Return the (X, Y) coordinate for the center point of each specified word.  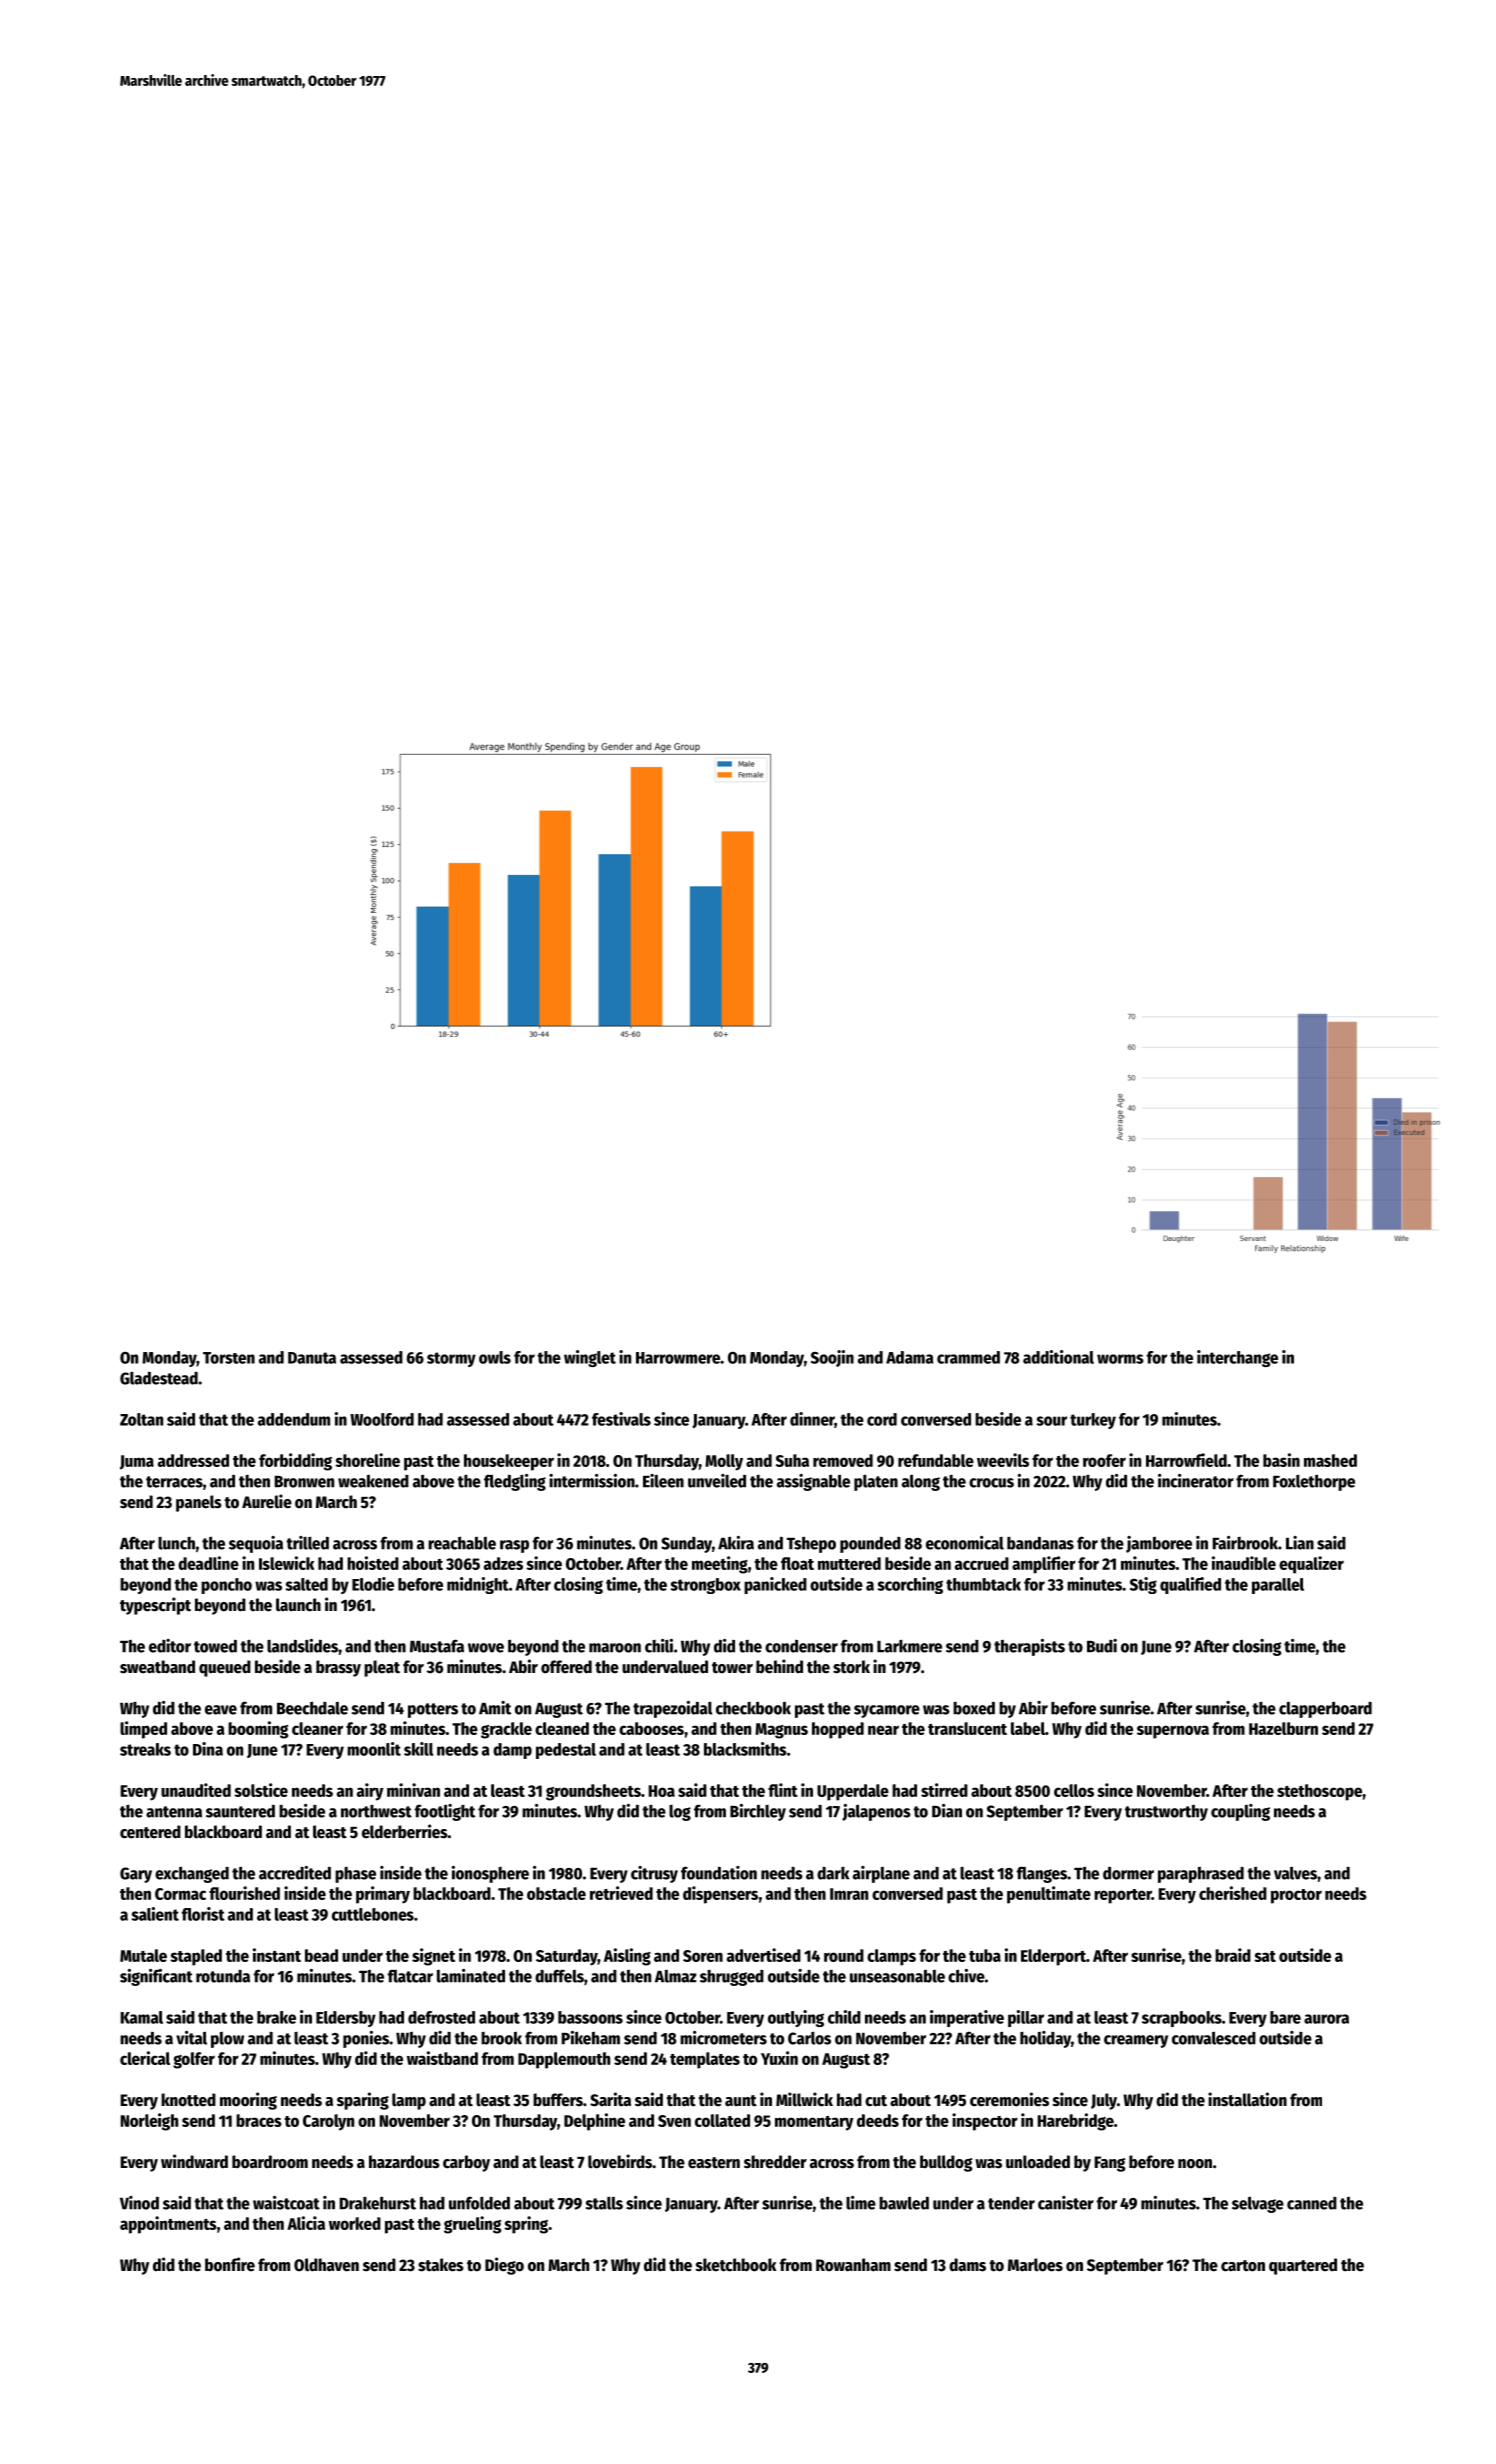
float (797, 1563)
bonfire (230, 2264)
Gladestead (159, 1378)
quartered (1303, 2266)
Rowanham (853, 2265)
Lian (1300, 1543)
